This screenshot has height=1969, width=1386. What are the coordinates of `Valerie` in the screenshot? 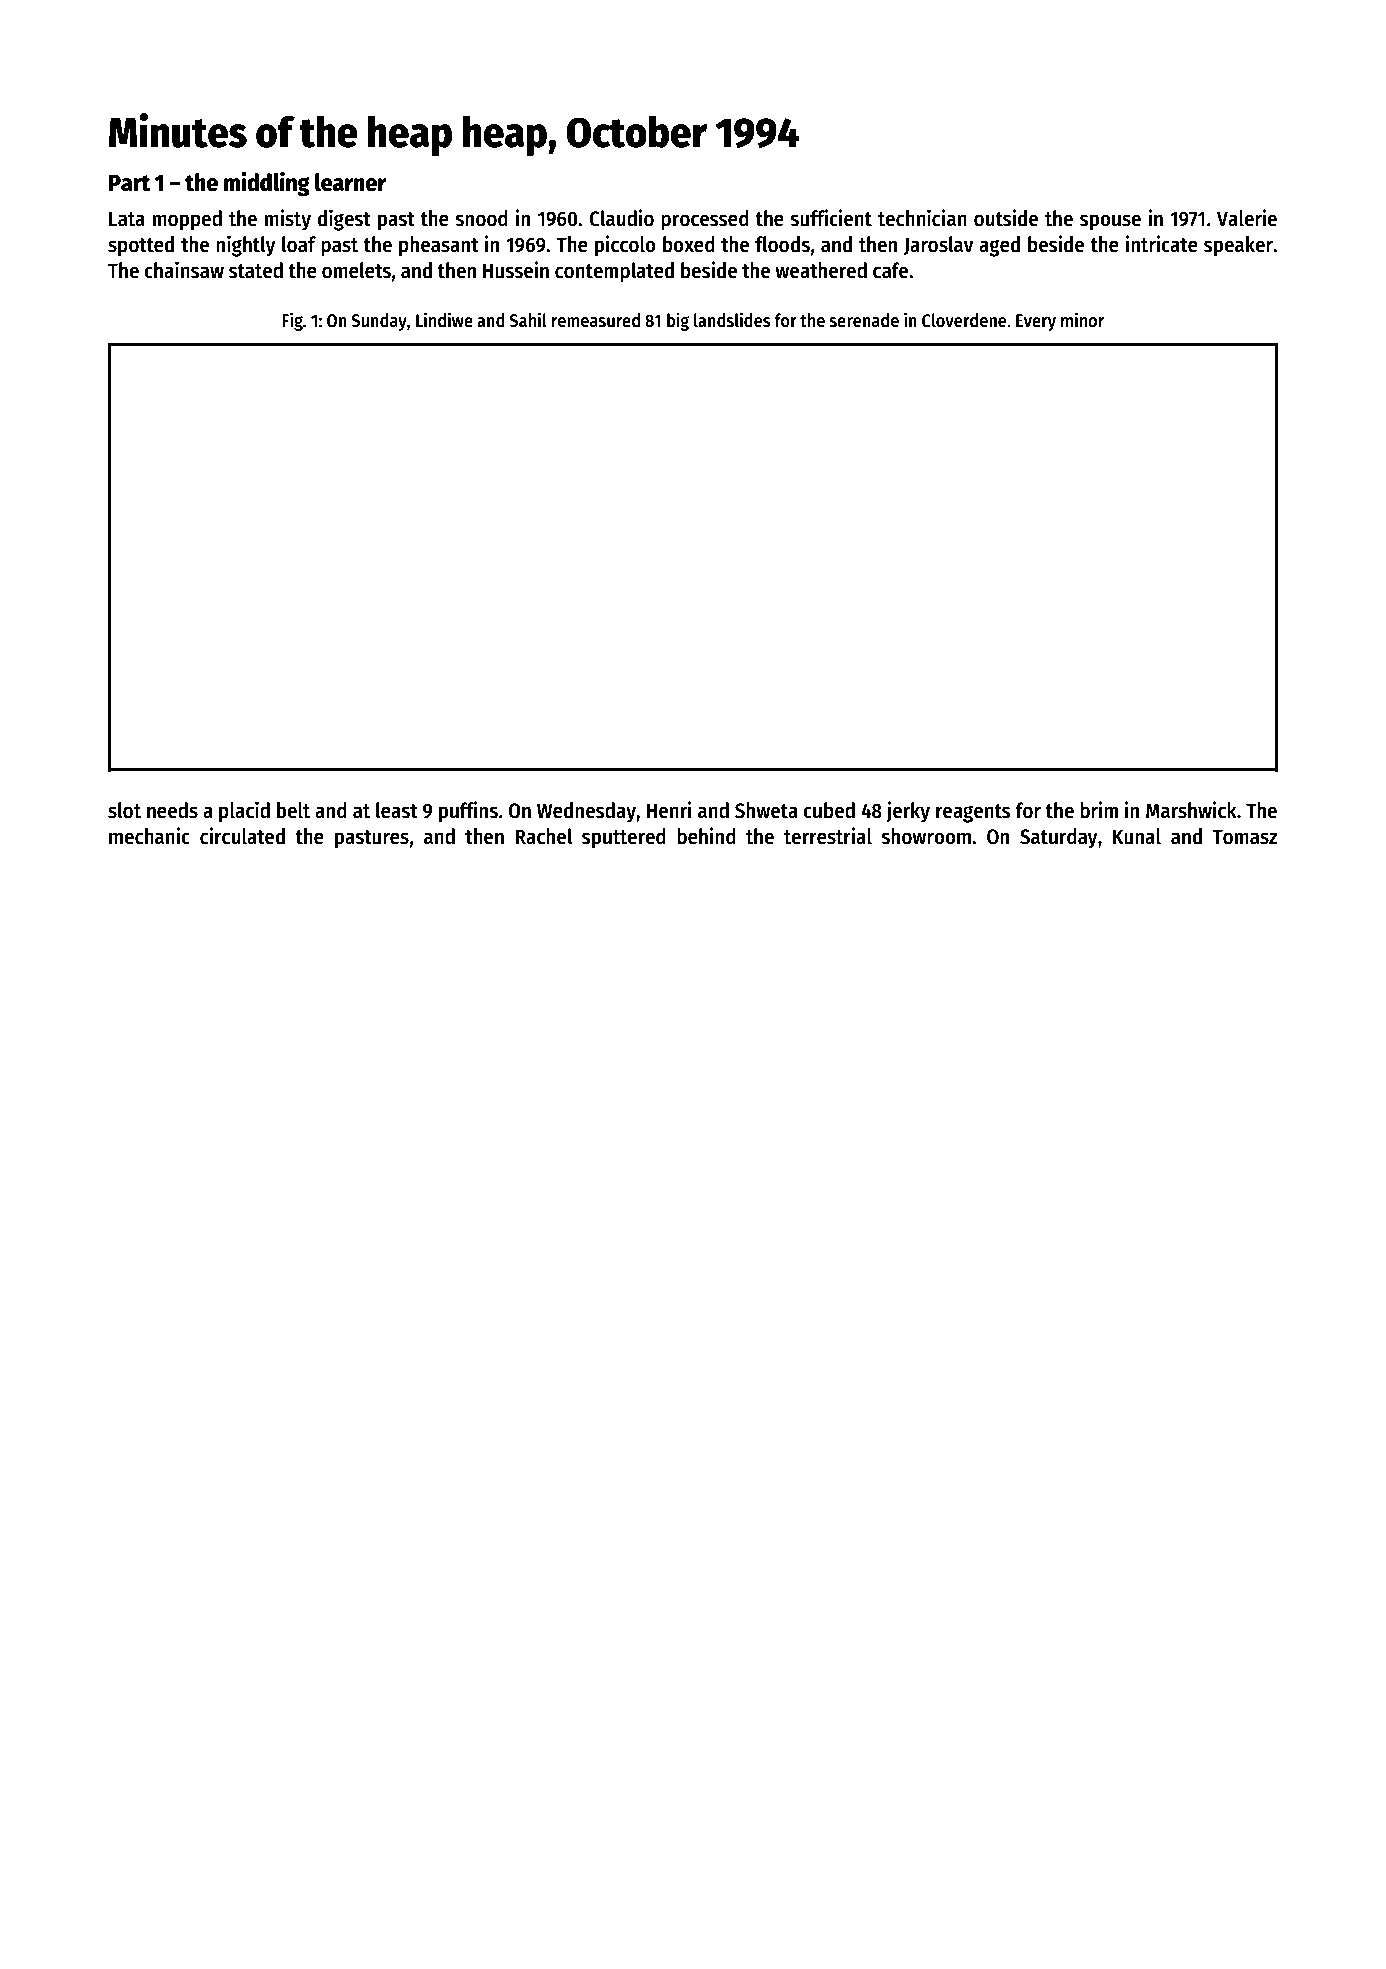 It's located at (1247, 218).
